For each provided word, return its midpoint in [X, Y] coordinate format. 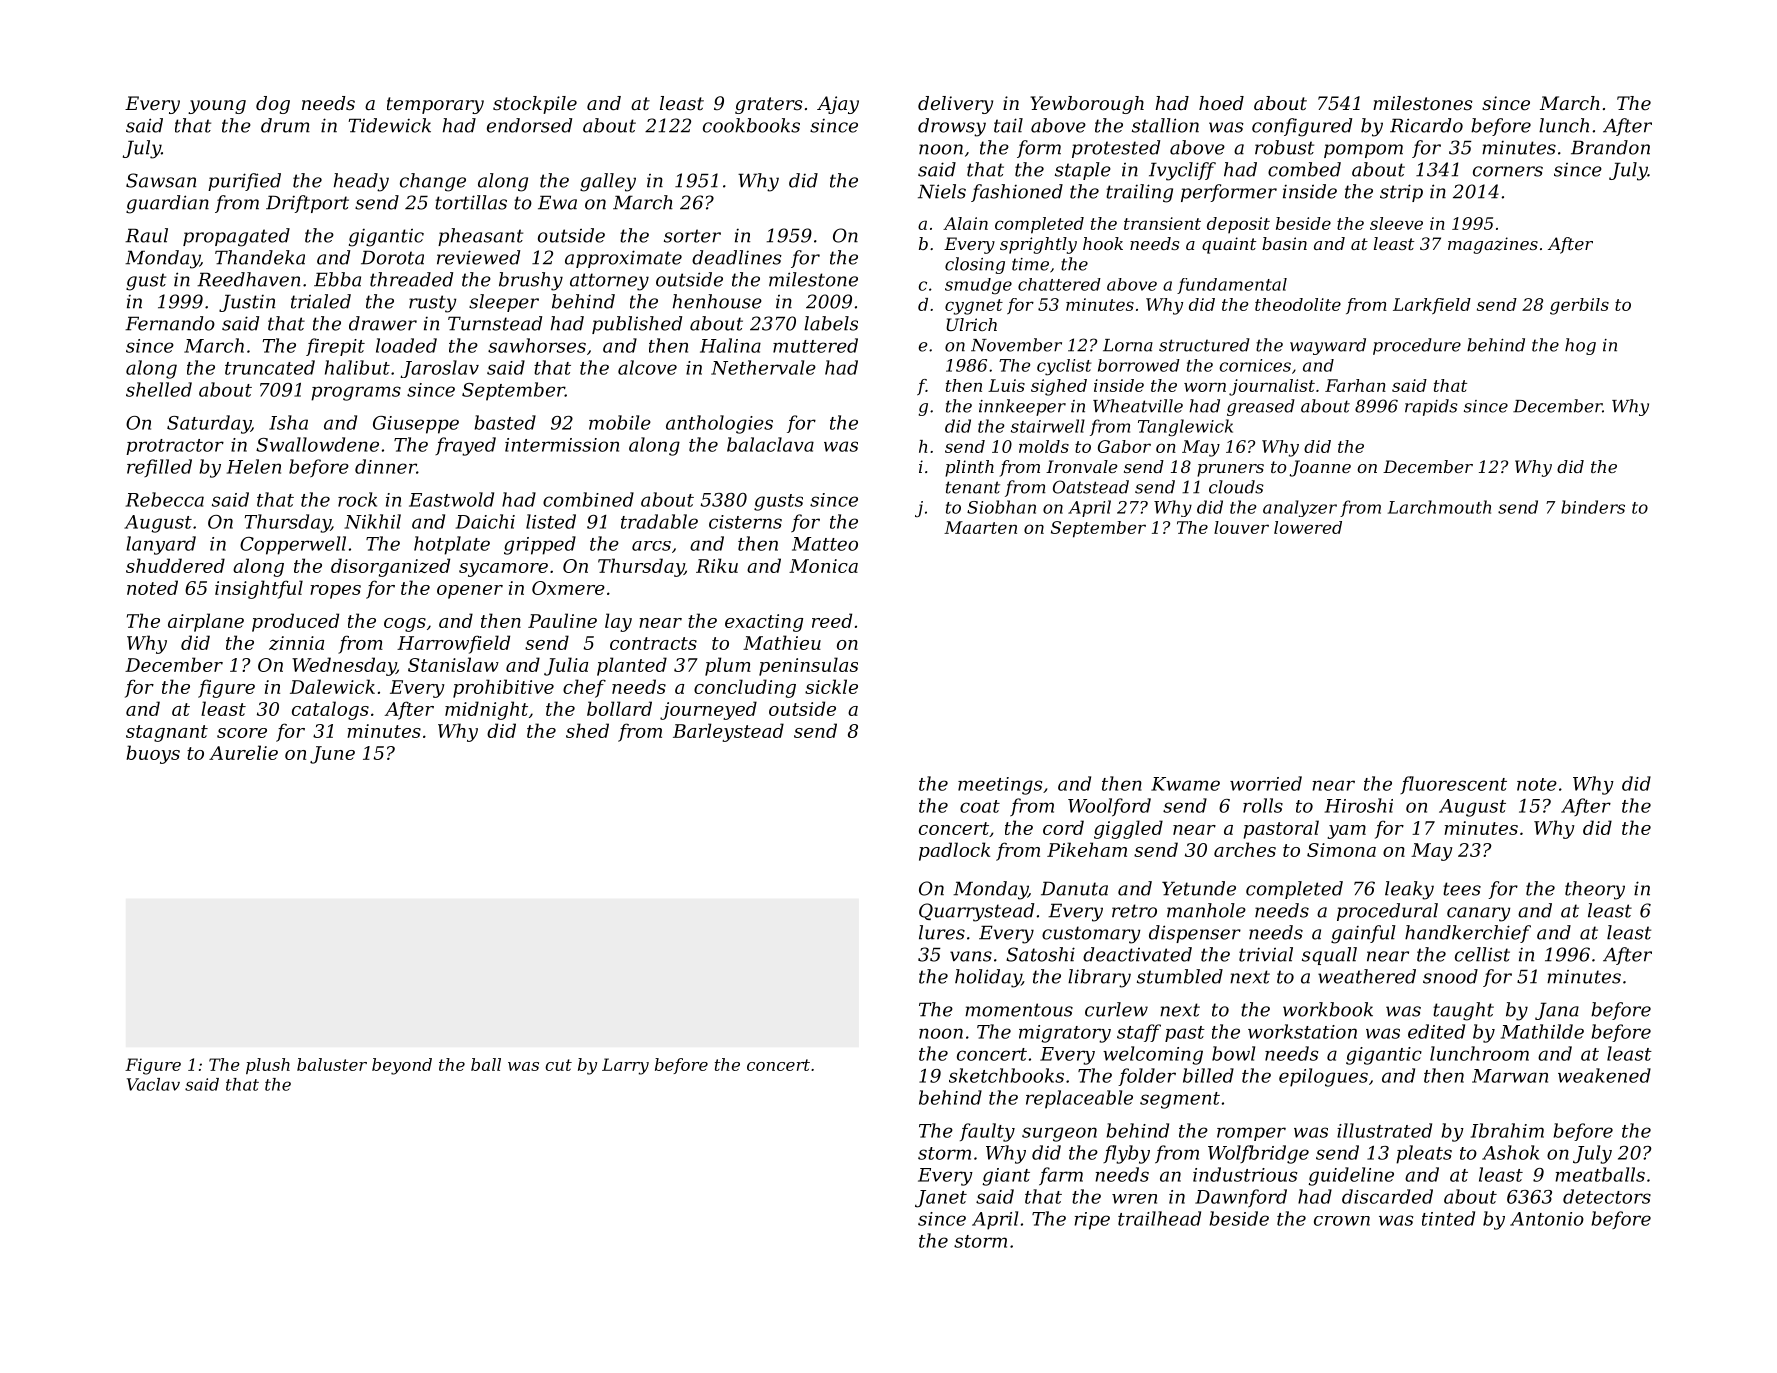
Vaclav [153, 1084]
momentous [1019, 1010]
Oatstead [1091, 487]
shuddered [175, 565]
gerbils [1579, 306]
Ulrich [971, 324]
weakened [1604, 1075]
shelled [159, 389]
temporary [435, 105]
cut [558, 1065]
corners [1508, 171]
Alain [965, 223]
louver [1241, 527]
